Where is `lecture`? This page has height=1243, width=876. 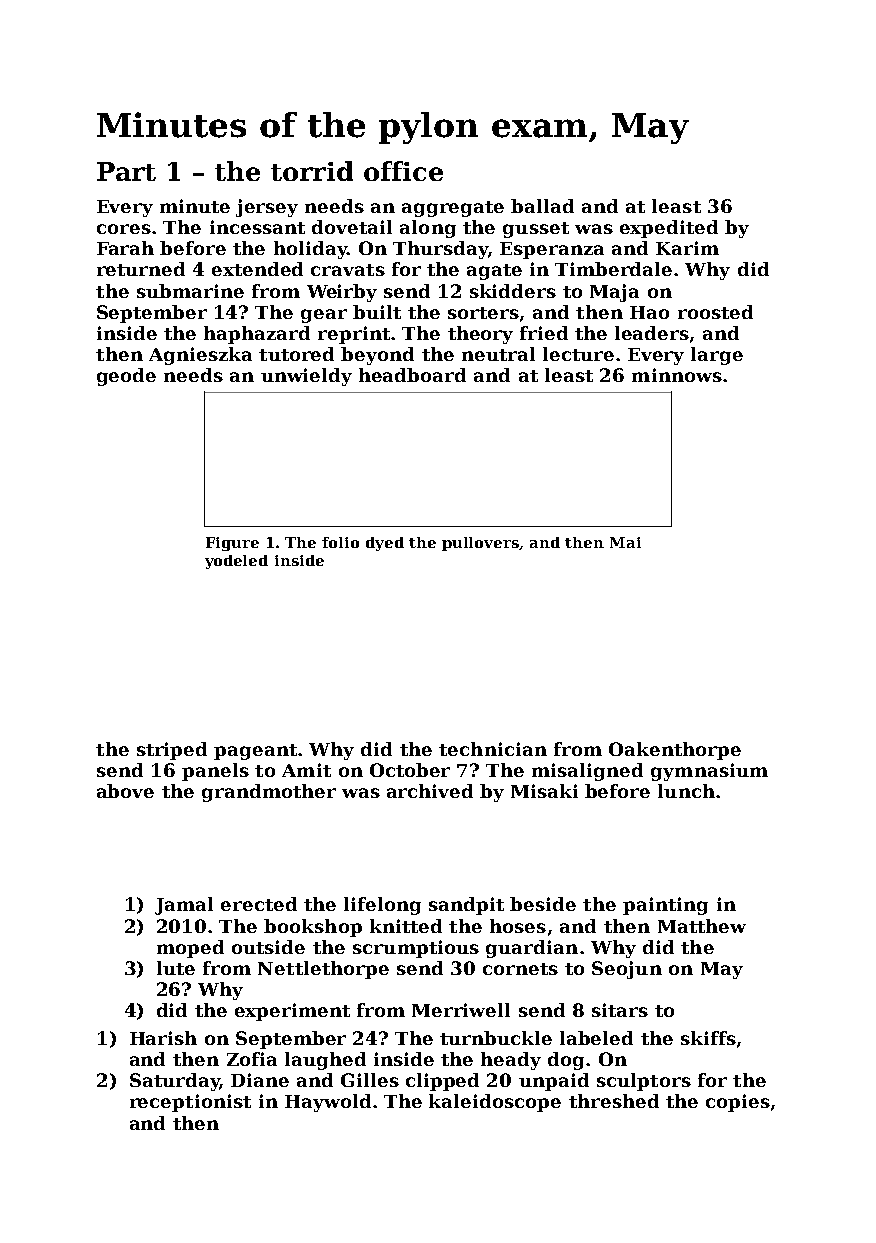
lecture is located at coordinates (578, 354).
